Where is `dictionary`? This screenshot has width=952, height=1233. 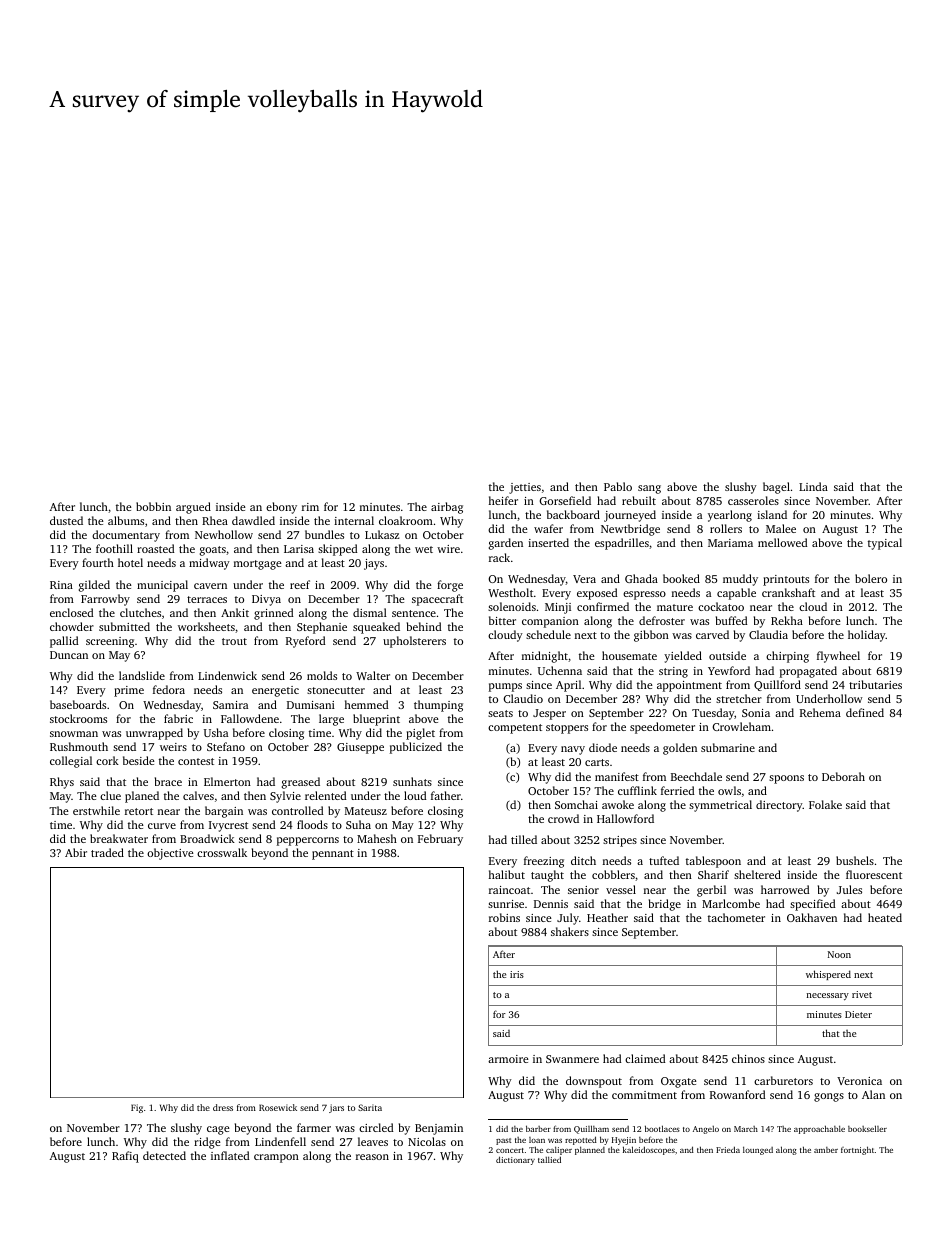
dictionary is located at coordinates (515, 1160).
